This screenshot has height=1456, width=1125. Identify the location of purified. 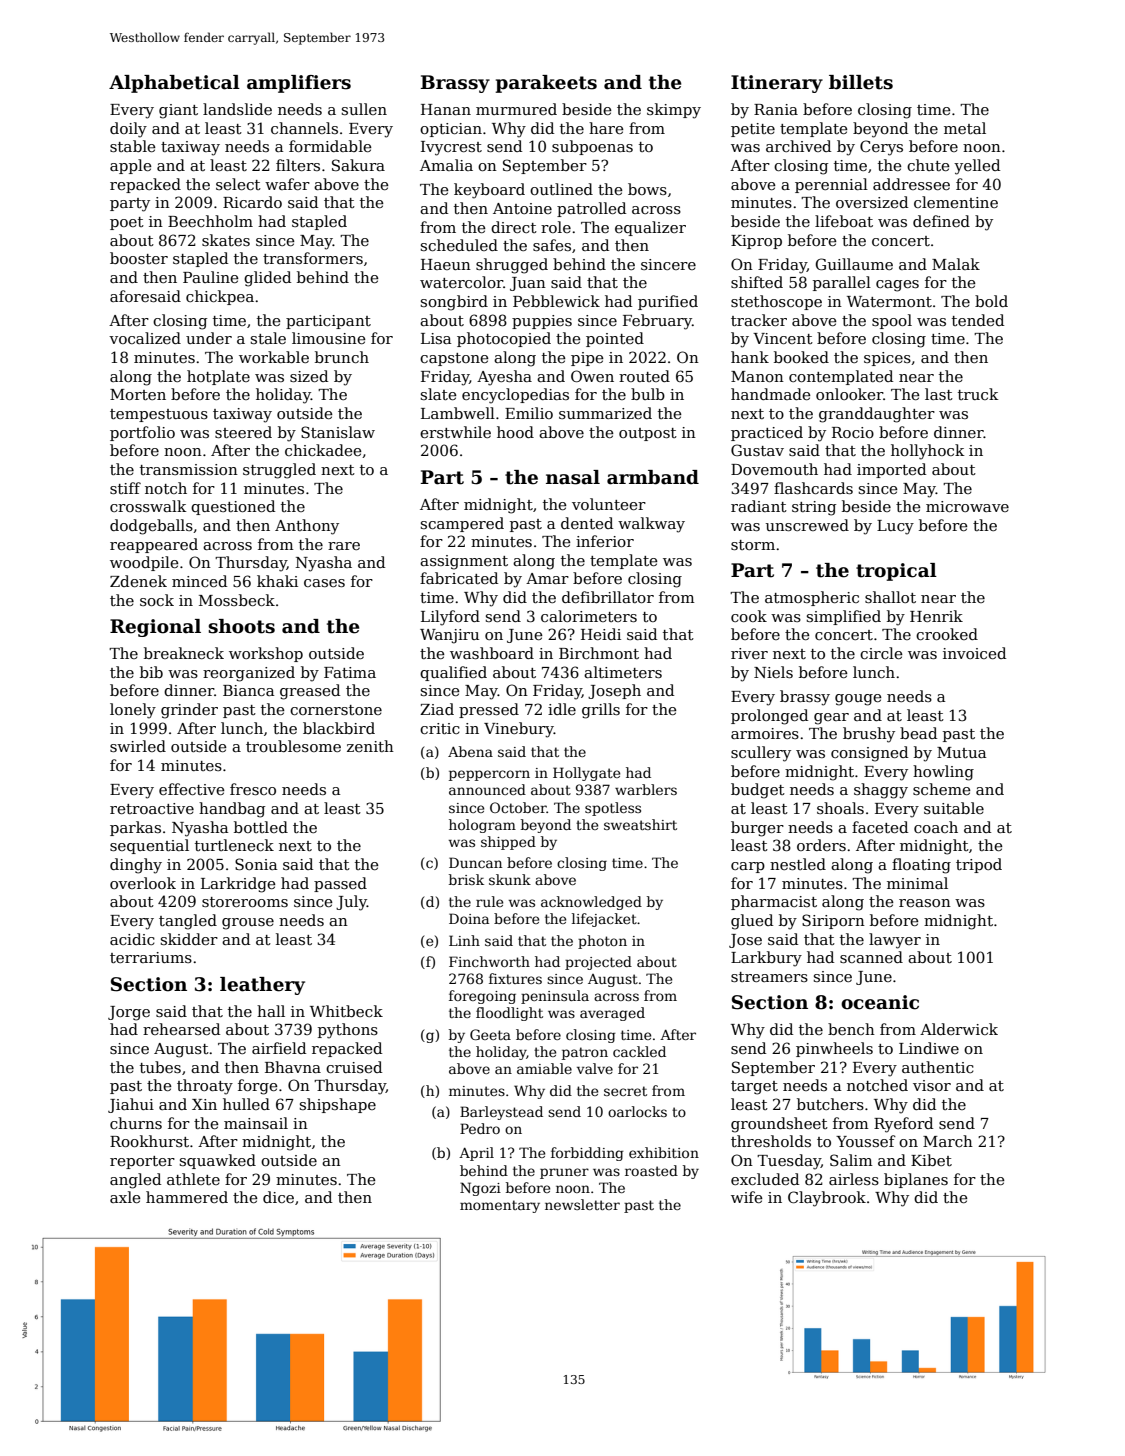
(668, 302).
